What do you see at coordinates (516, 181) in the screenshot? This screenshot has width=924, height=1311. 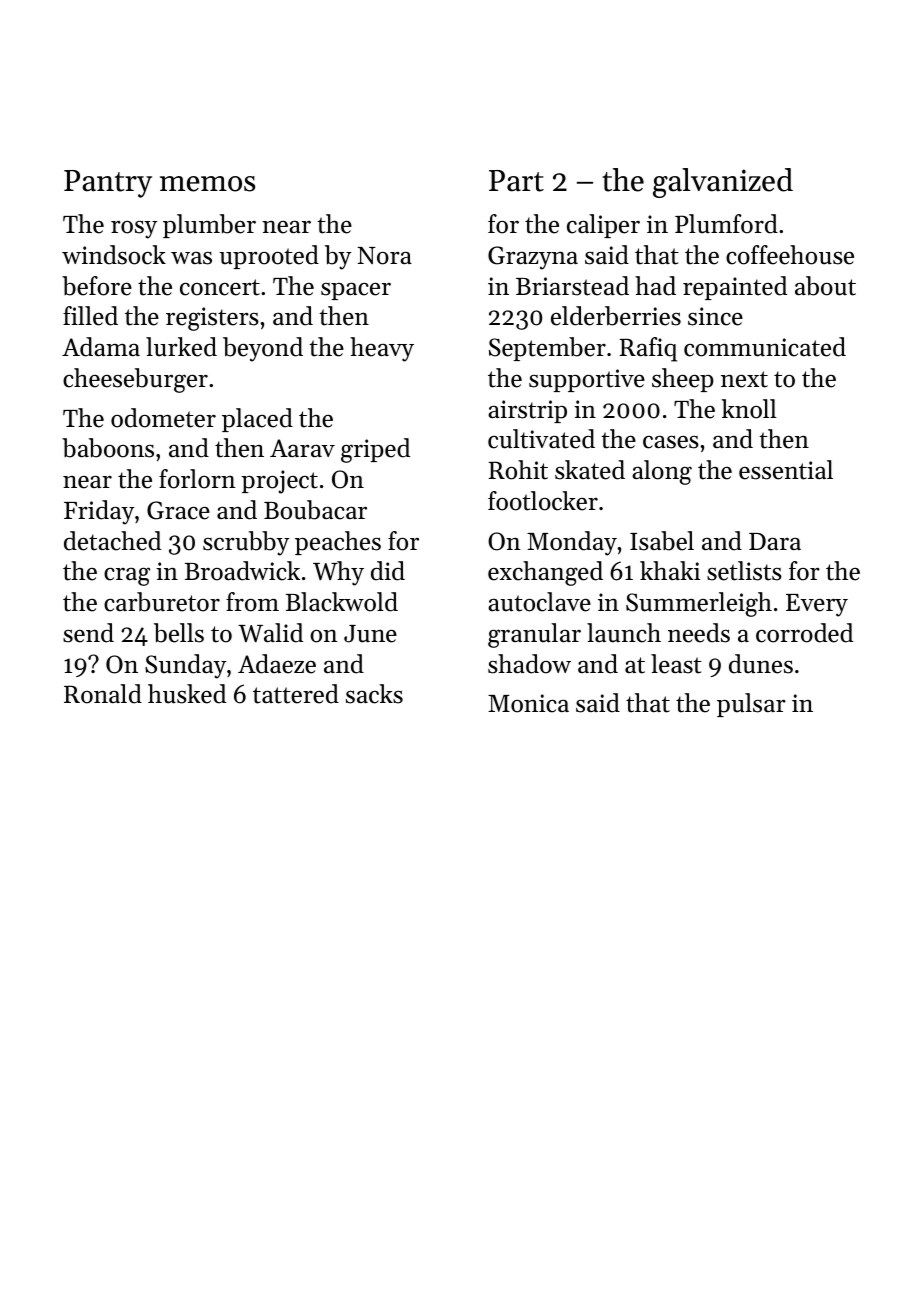 I see `Part` at bounding box center [516, 181].
